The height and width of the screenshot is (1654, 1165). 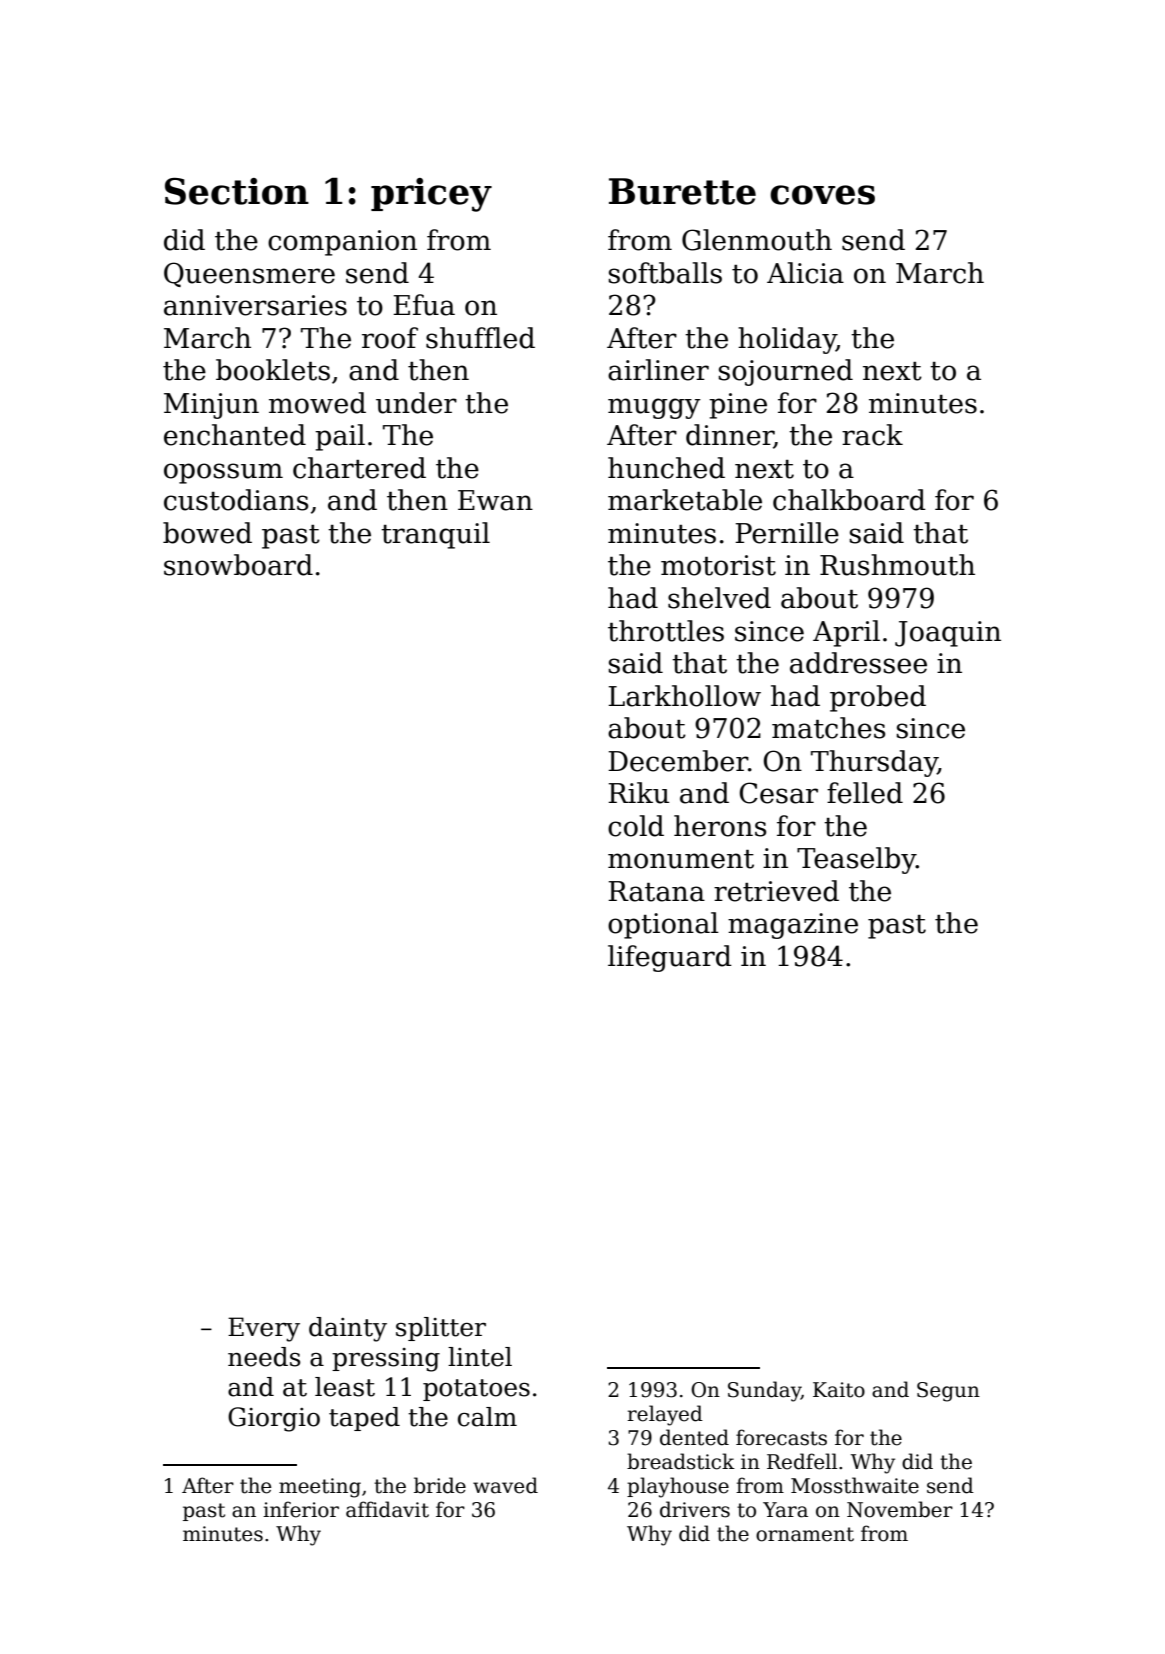 What do you see at coordinates (793, 926) in the screenshot?
I see `magazine` at bounding box center [793, 926].
